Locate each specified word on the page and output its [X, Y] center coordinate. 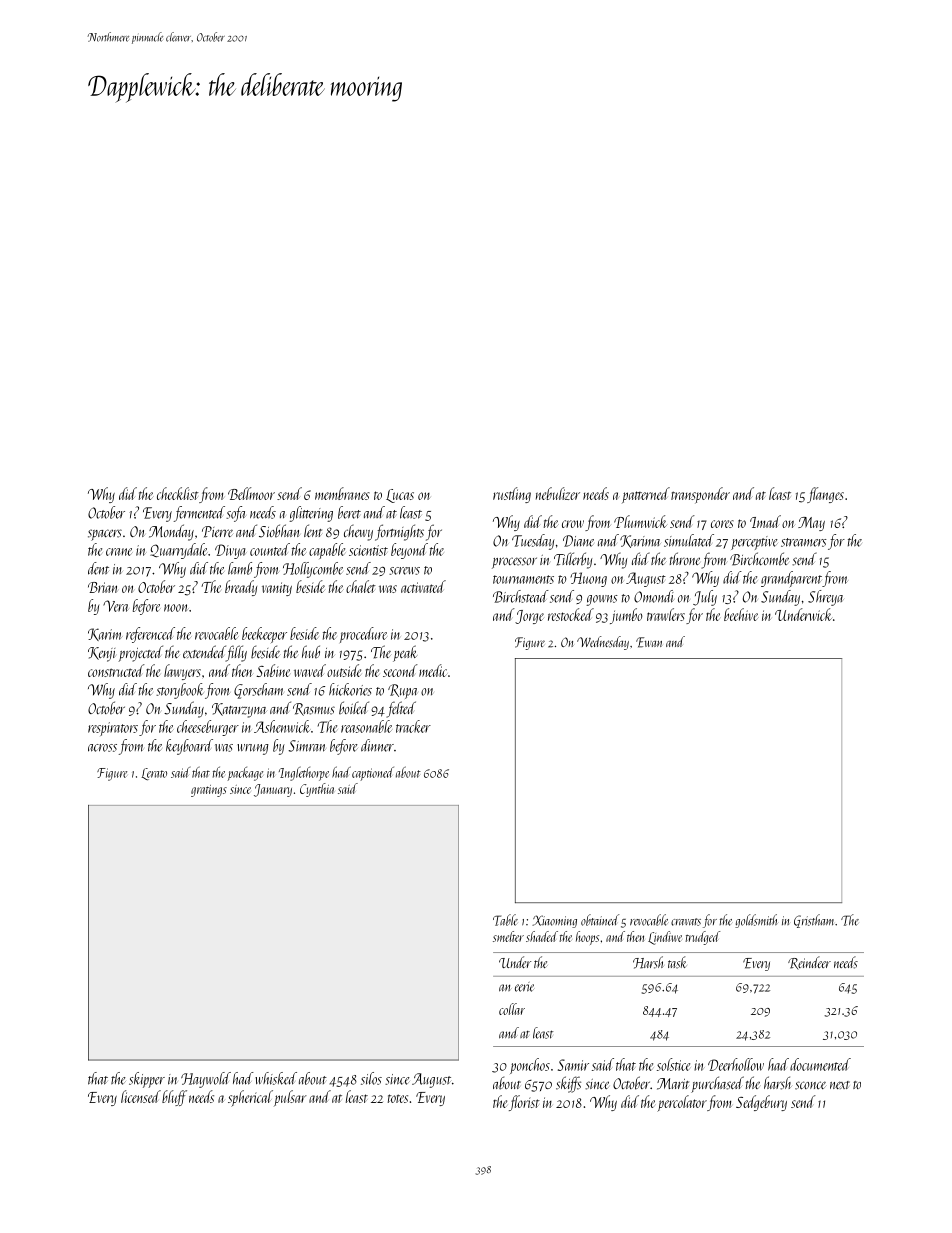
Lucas [400, 496]
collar [512, 1009]
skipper [147, 1080]
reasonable [366, 726]
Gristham [814, 921]
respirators [113, 729]
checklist [178, 493]
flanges [825, 495]
